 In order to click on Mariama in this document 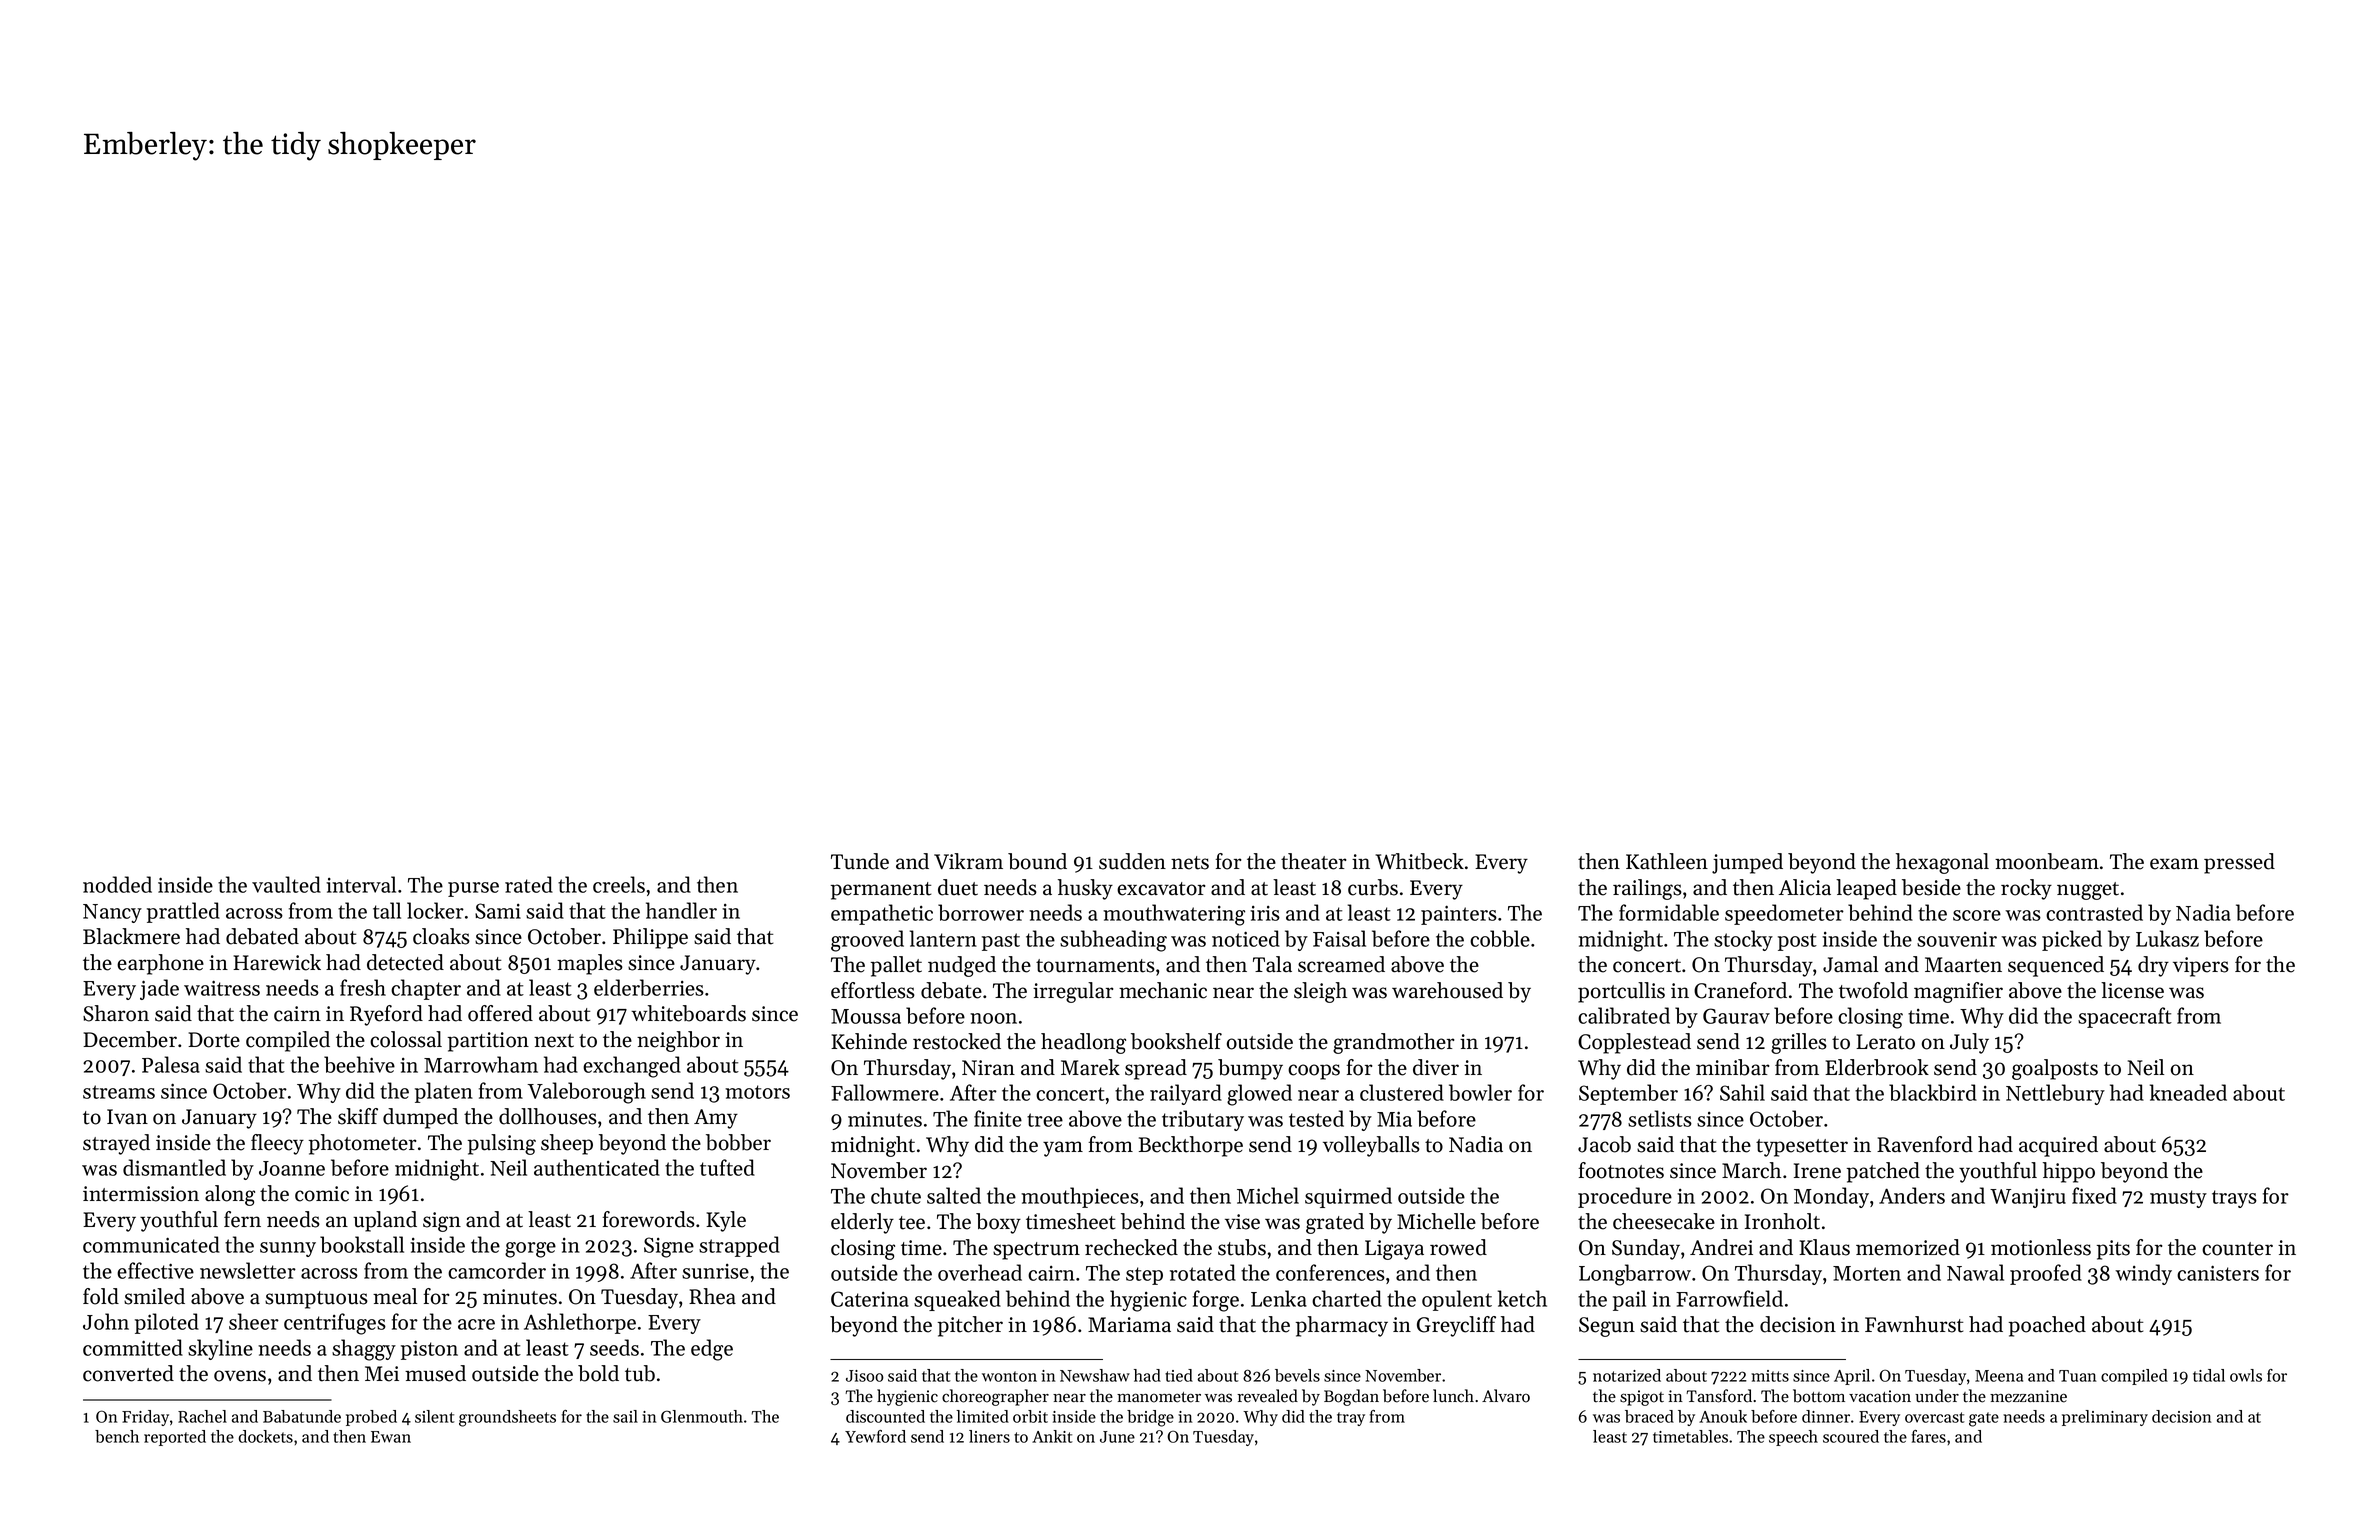, I will do `click(1129, 1324)`.
